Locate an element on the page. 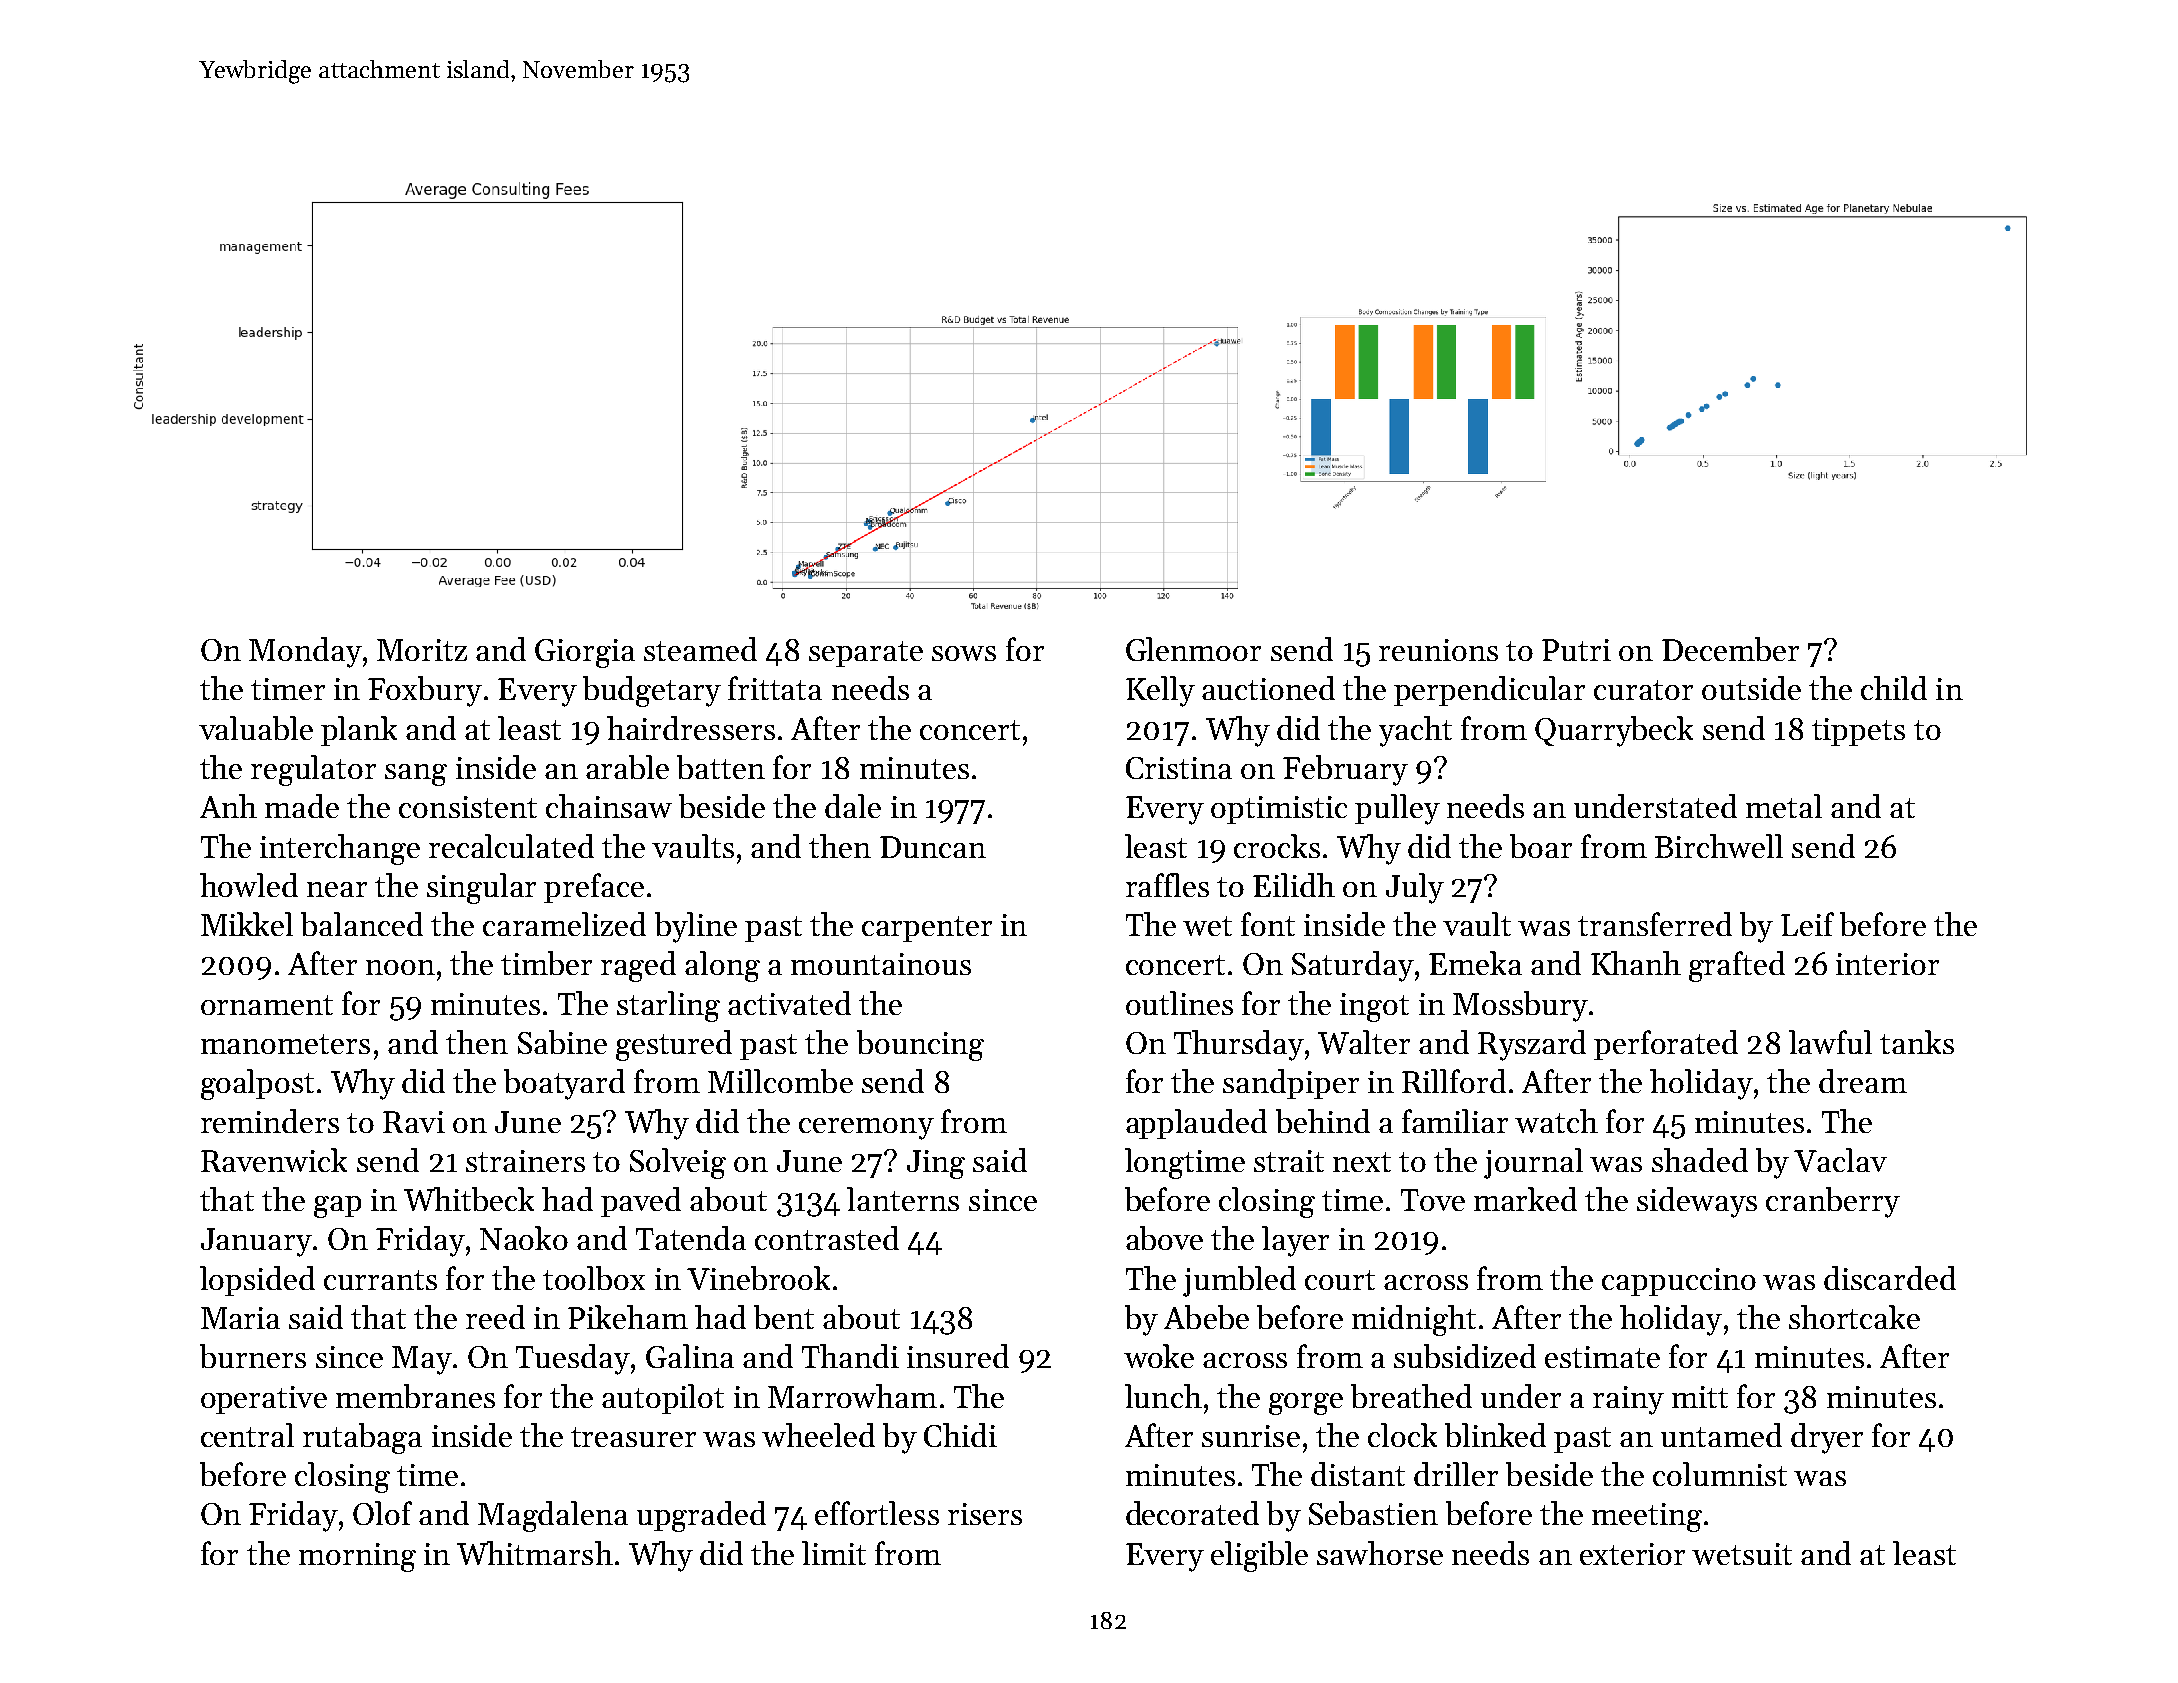  dryer is located at coordinates (1827, 1438).
